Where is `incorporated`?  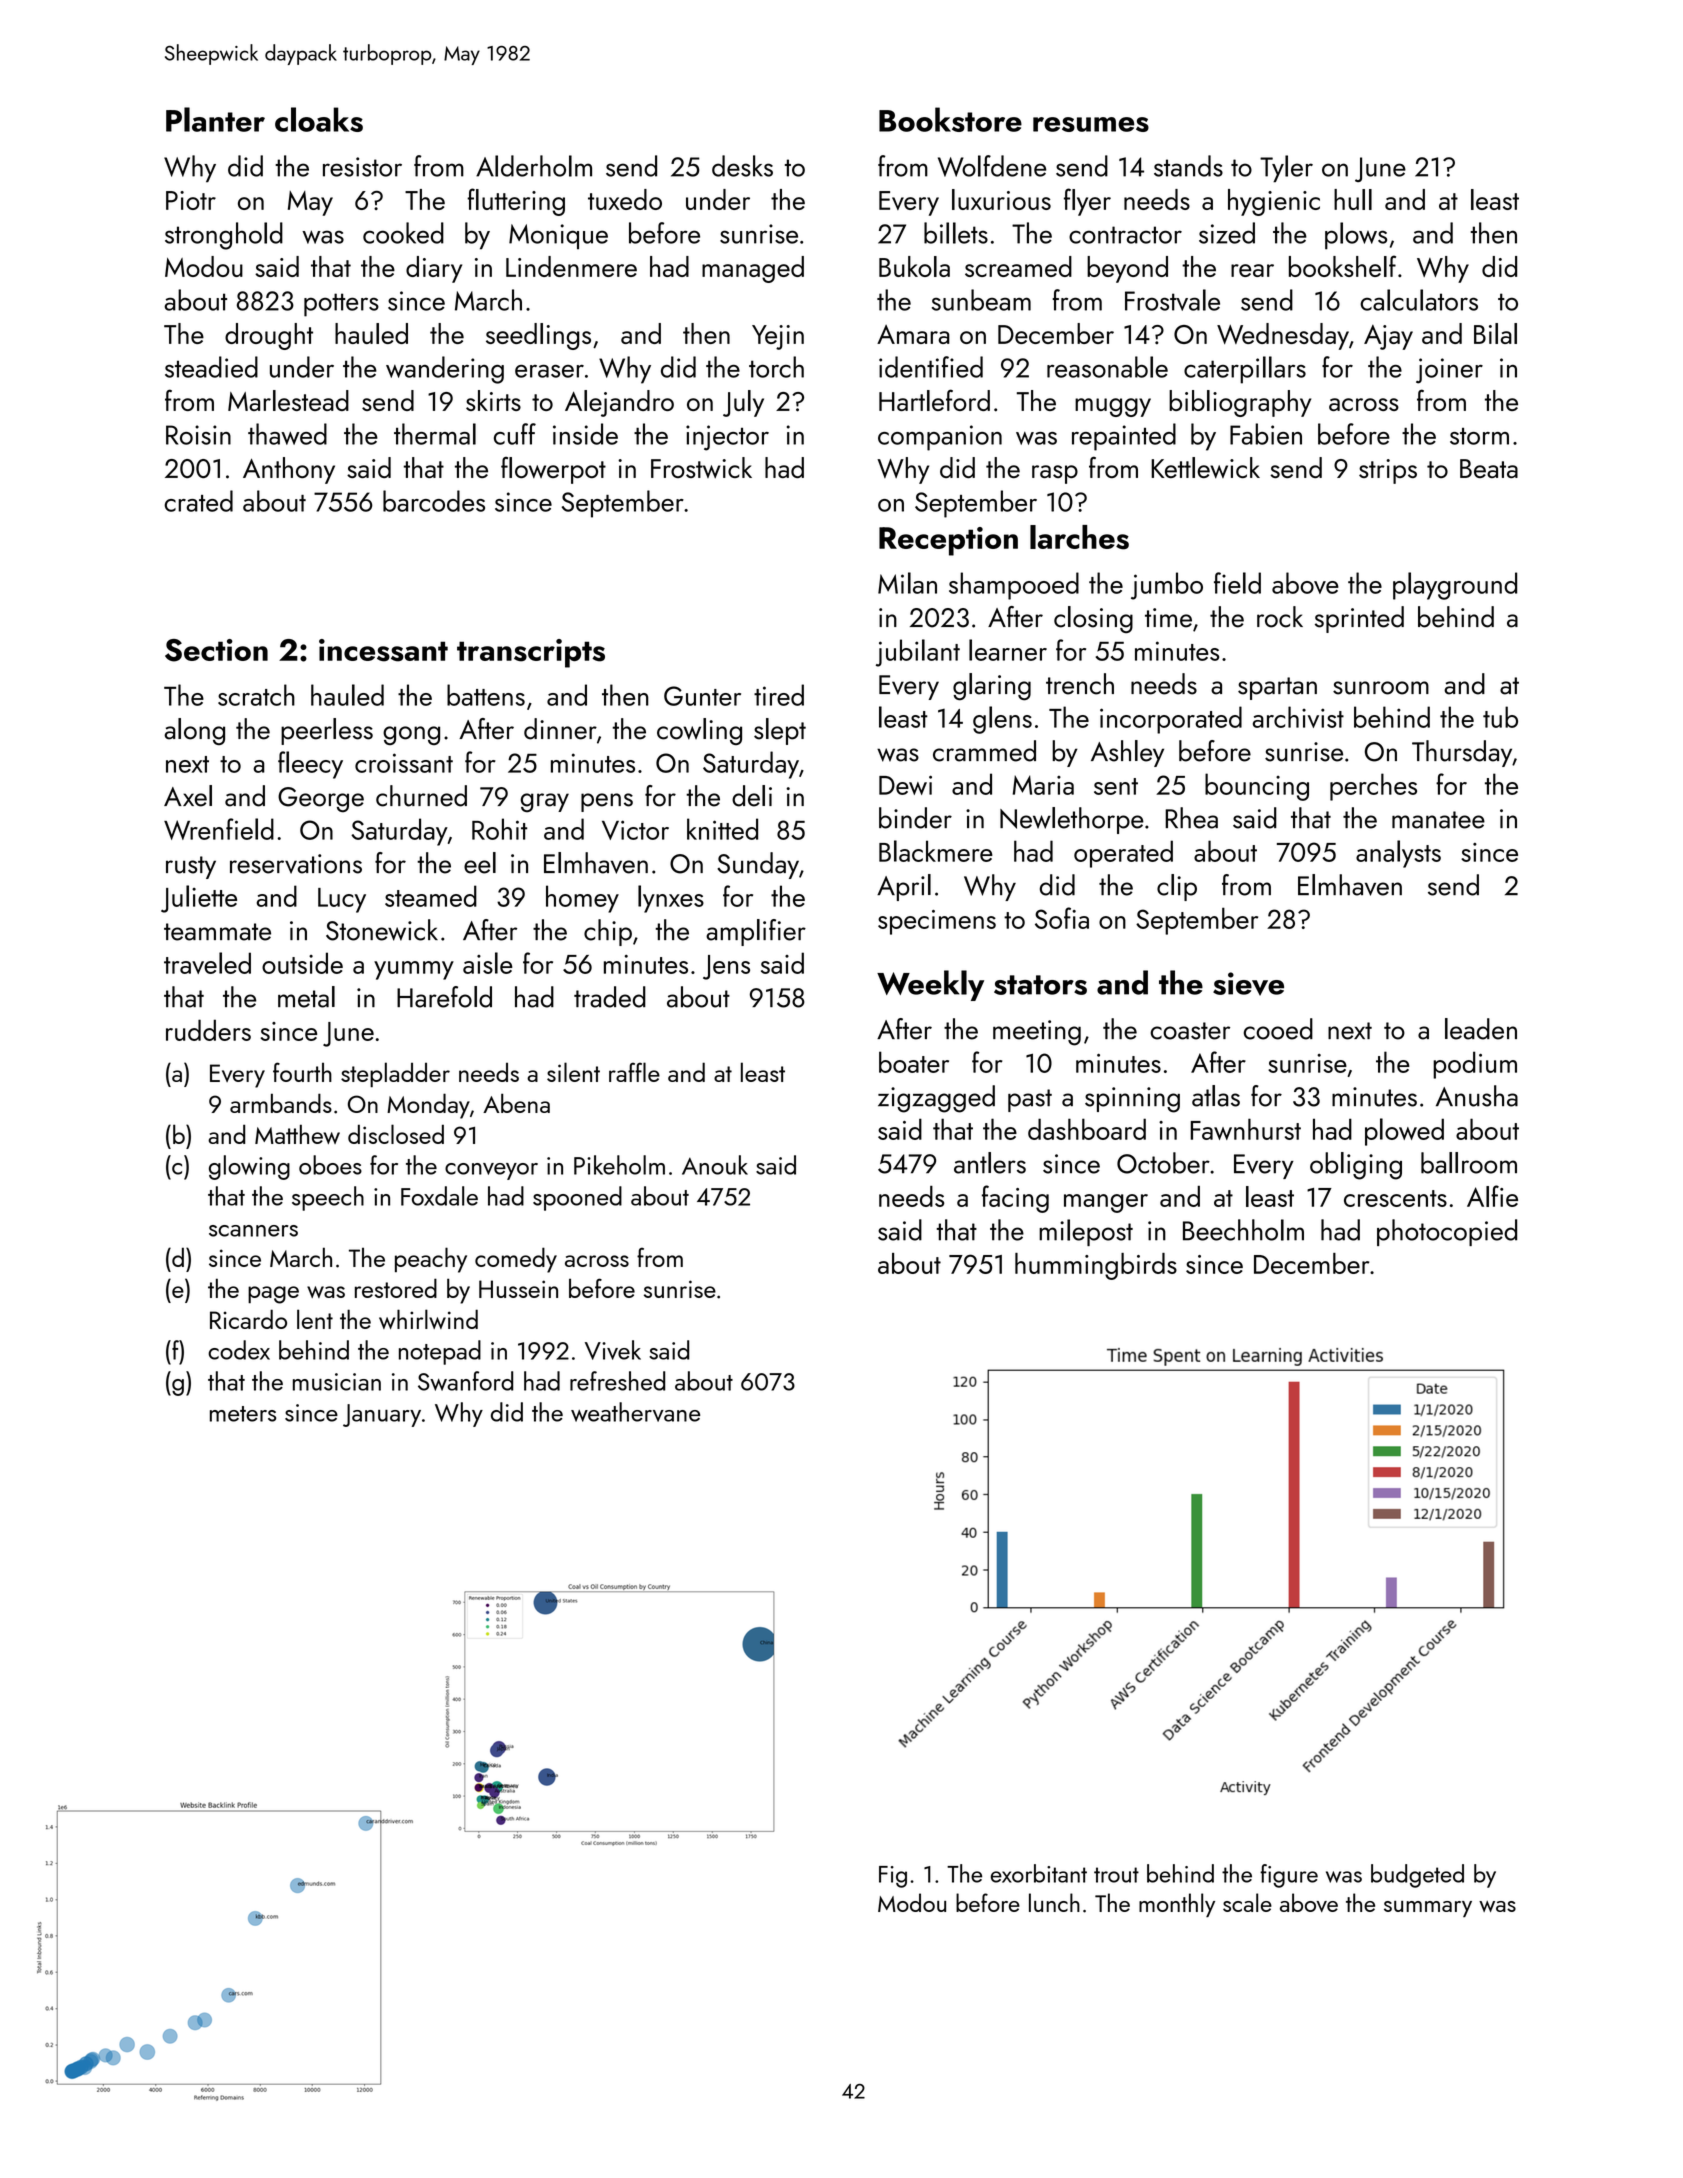
incorporated is located at coordinates (1171, 720).
